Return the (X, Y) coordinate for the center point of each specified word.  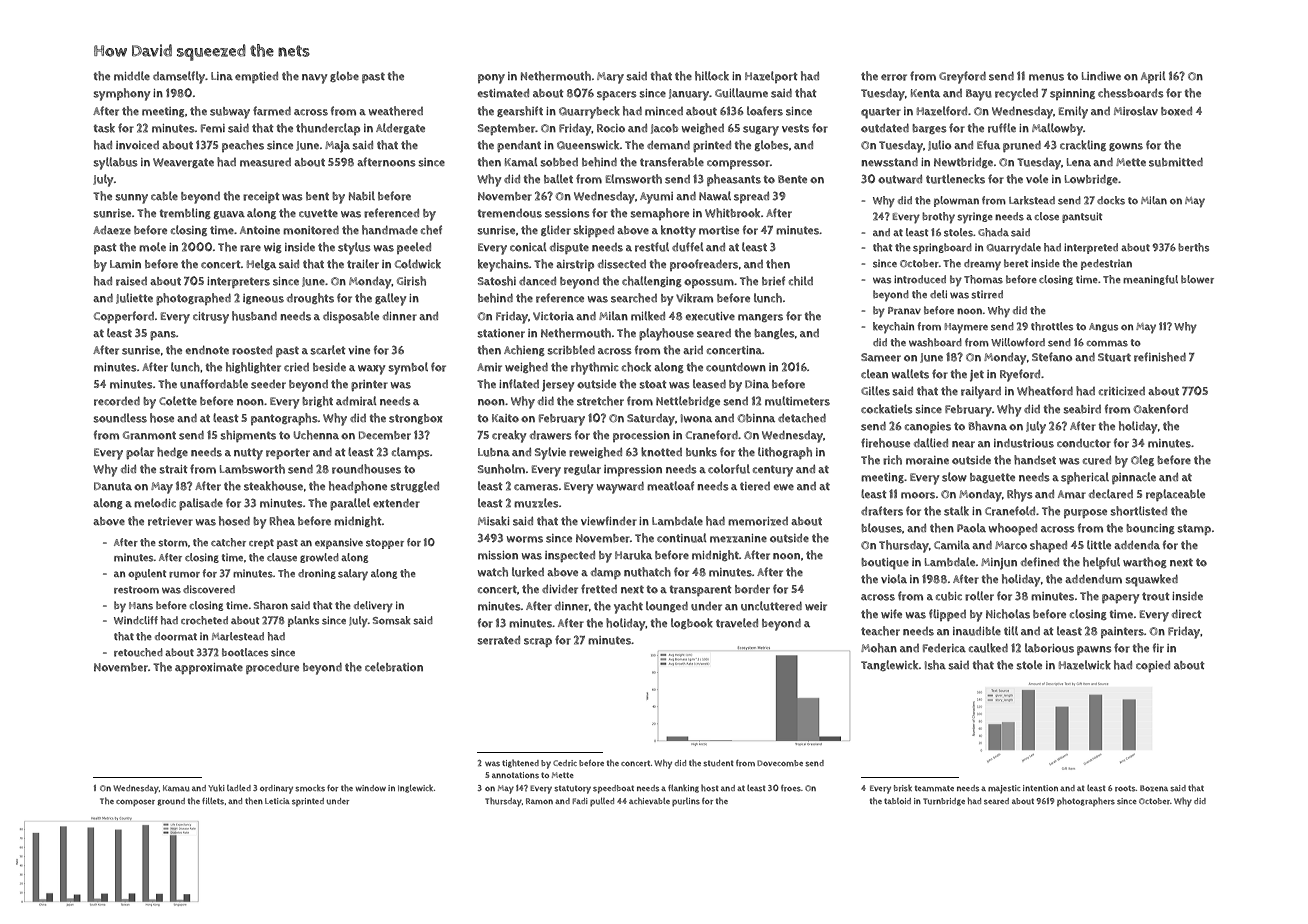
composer (135, 803)
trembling (185, 213)
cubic (949, 596)
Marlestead (238, 636)
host (710, 788)
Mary (610, 78)
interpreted (1091, 248)
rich (892, 460)
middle (132, 76)
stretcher (600, 401)
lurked (528, 572)
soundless (120, 418)
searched (634, 298)
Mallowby (1057, 129)
